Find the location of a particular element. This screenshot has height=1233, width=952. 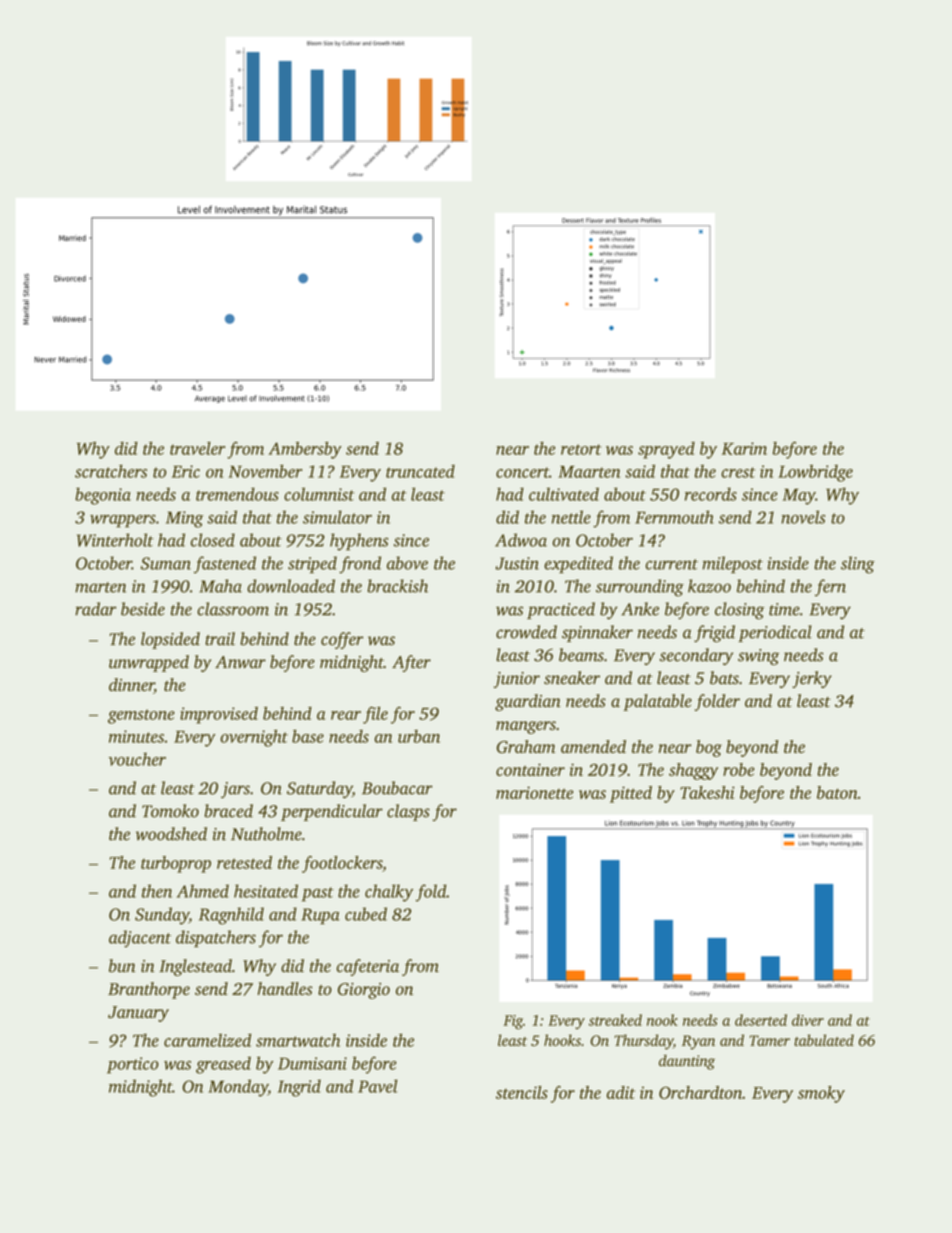

Orchardton is located at coordinates (700, 1092).
